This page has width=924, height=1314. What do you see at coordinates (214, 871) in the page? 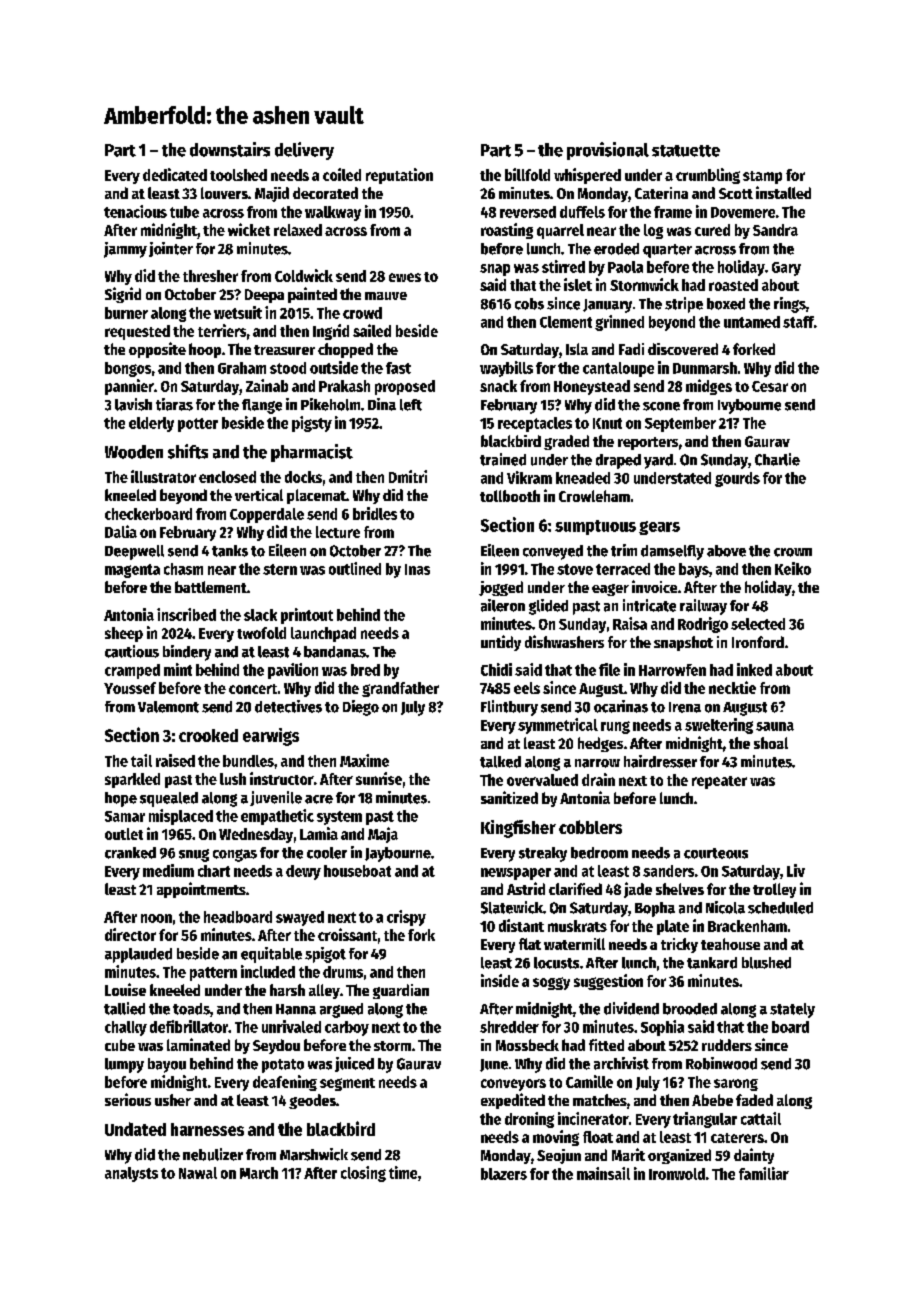
I see `chart` at bounding box center [214, 871].
